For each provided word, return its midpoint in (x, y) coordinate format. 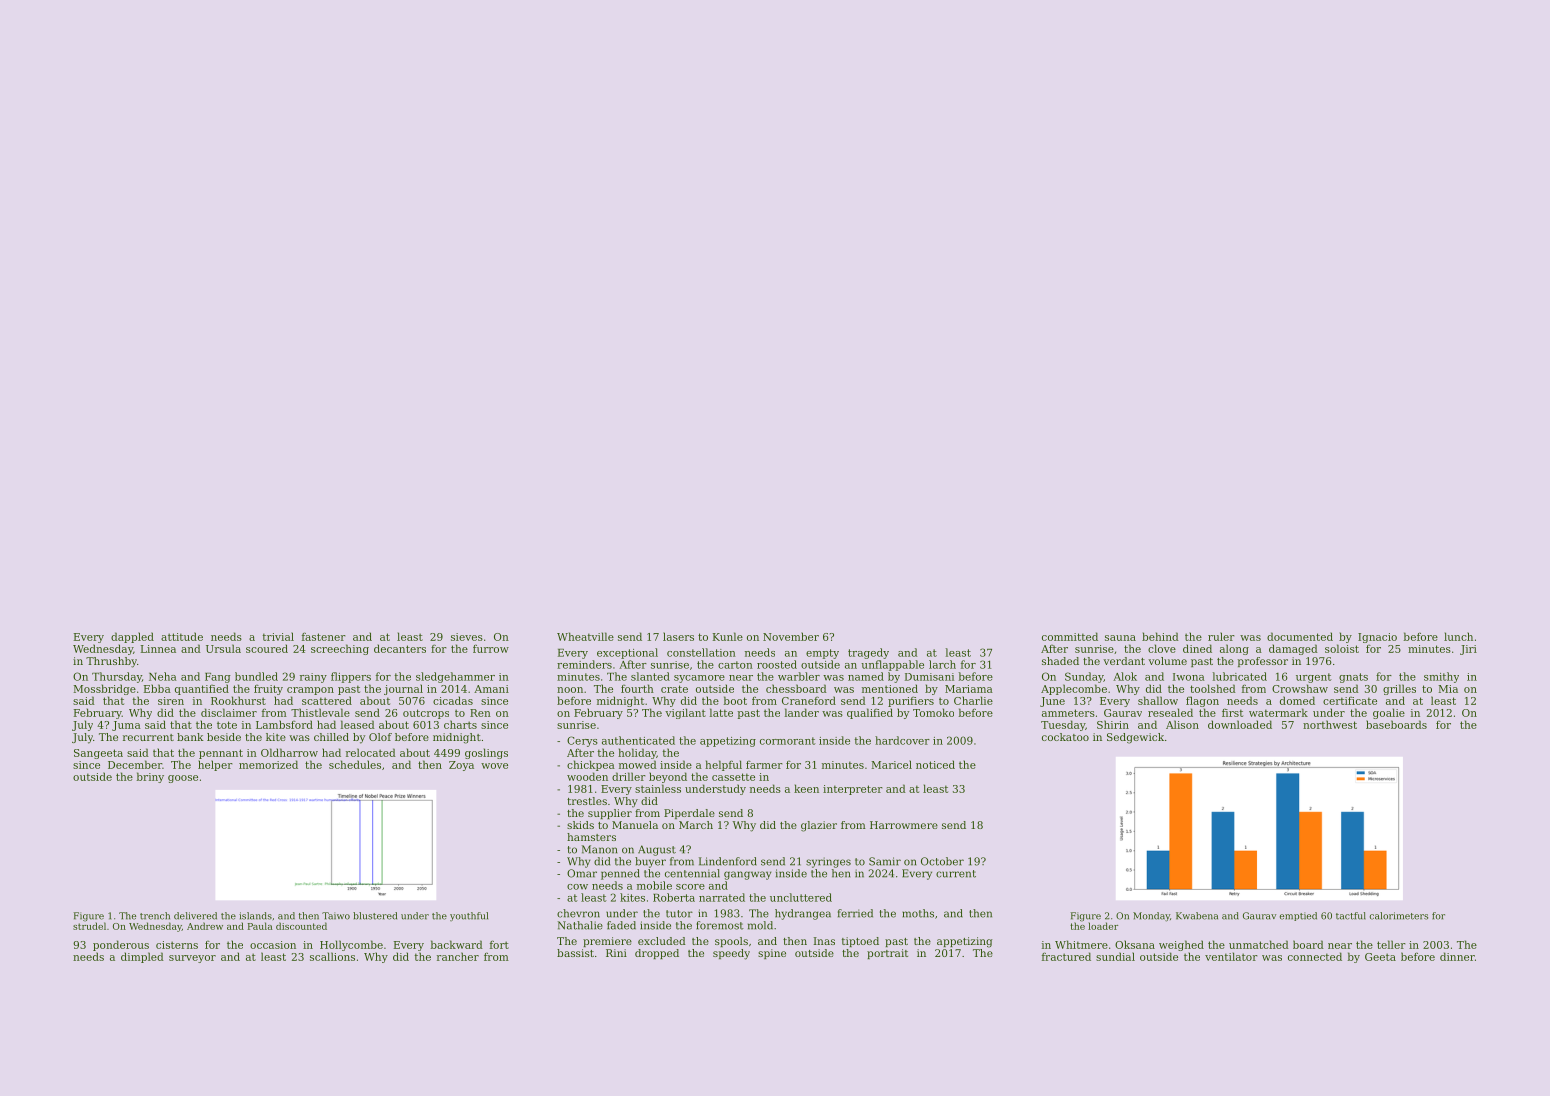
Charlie (973, 700)
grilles (1399, 689)
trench (155, 916)
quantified (202, 689)
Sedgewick (1135, 738)
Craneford (809, 700)
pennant (221, 754)
